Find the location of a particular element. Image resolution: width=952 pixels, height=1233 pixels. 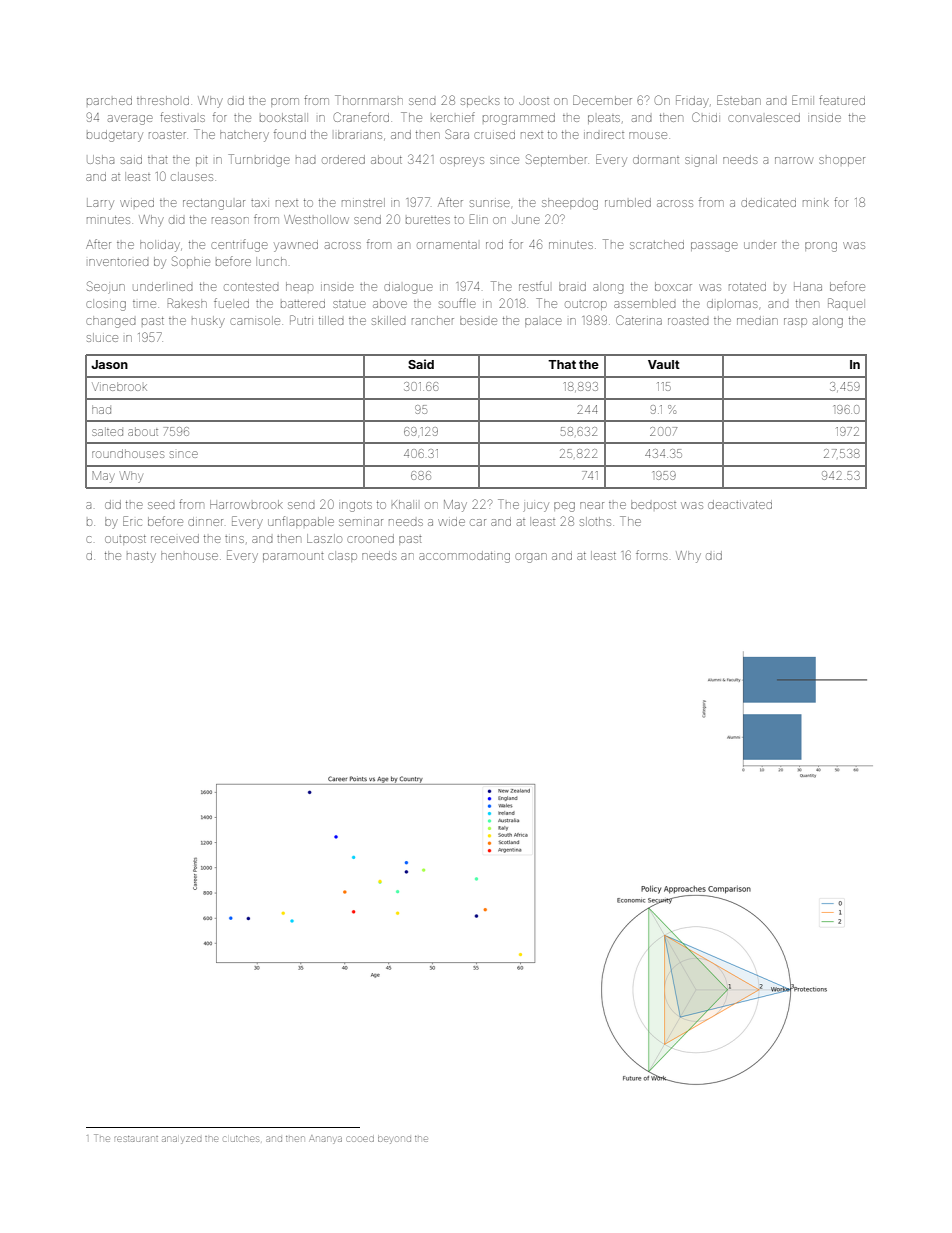

beyond is located at coordinates (394, 1140).
